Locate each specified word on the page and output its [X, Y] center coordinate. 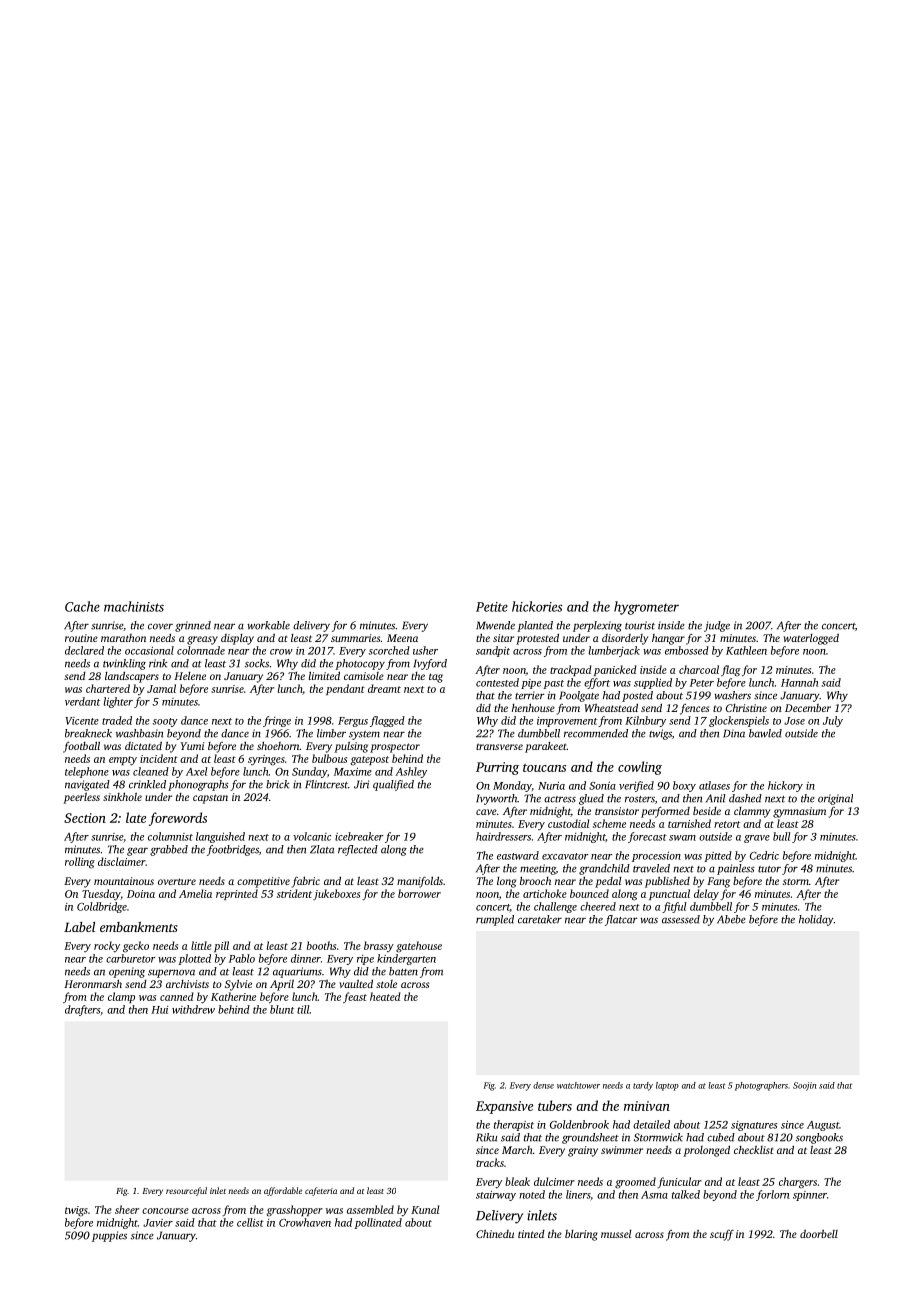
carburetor [131, 958]
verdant [82, 701]
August [823, 1126]
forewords [178, 819]
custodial [568, 823]
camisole [364, 676]
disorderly [625, 639]
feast [355, 997]
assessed [681, 919]
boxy [684, 786]
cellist [250, 1222]
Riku [486, 1137]
